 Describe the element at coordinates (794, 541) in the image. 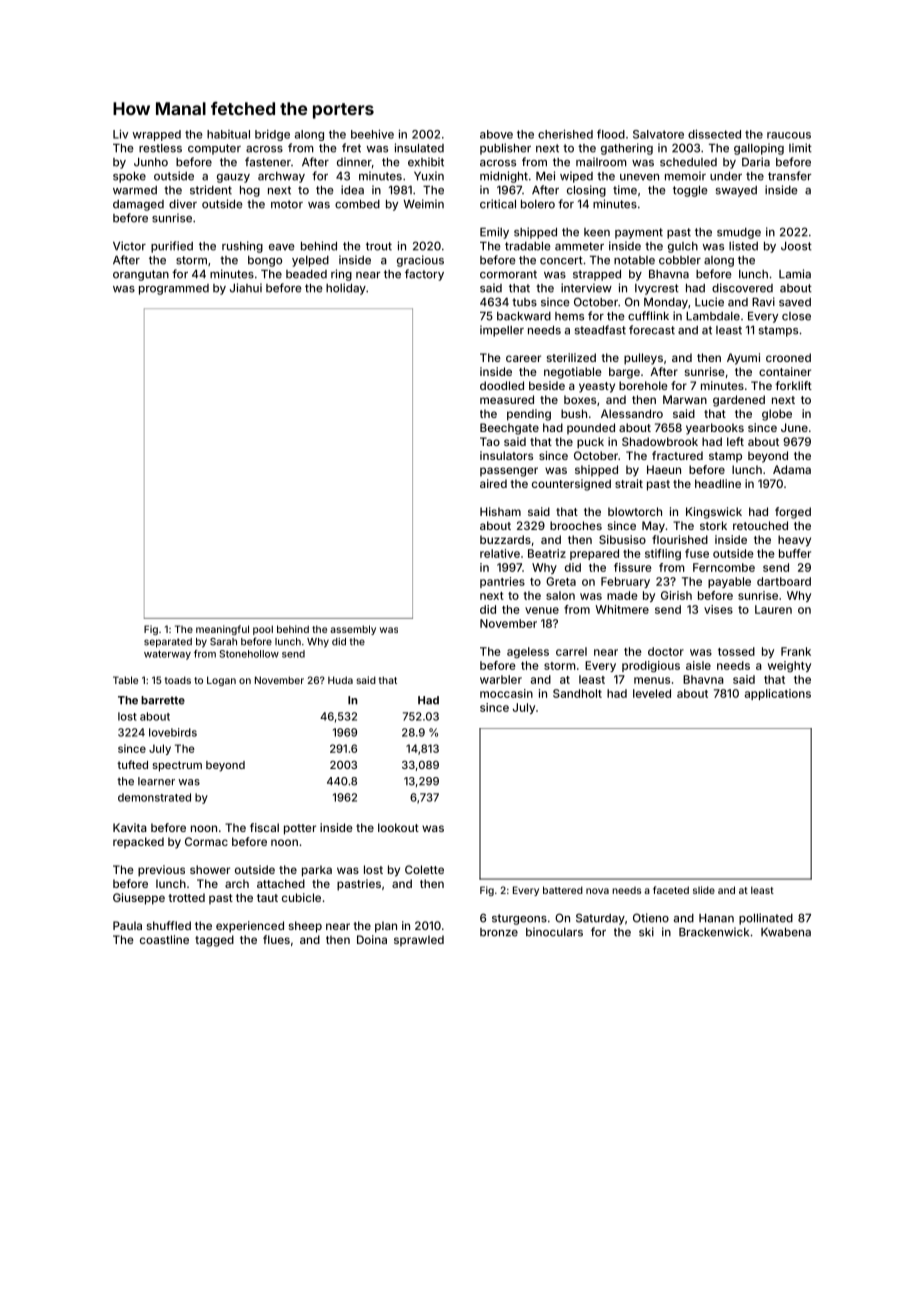

I see `heavy` at that location.
